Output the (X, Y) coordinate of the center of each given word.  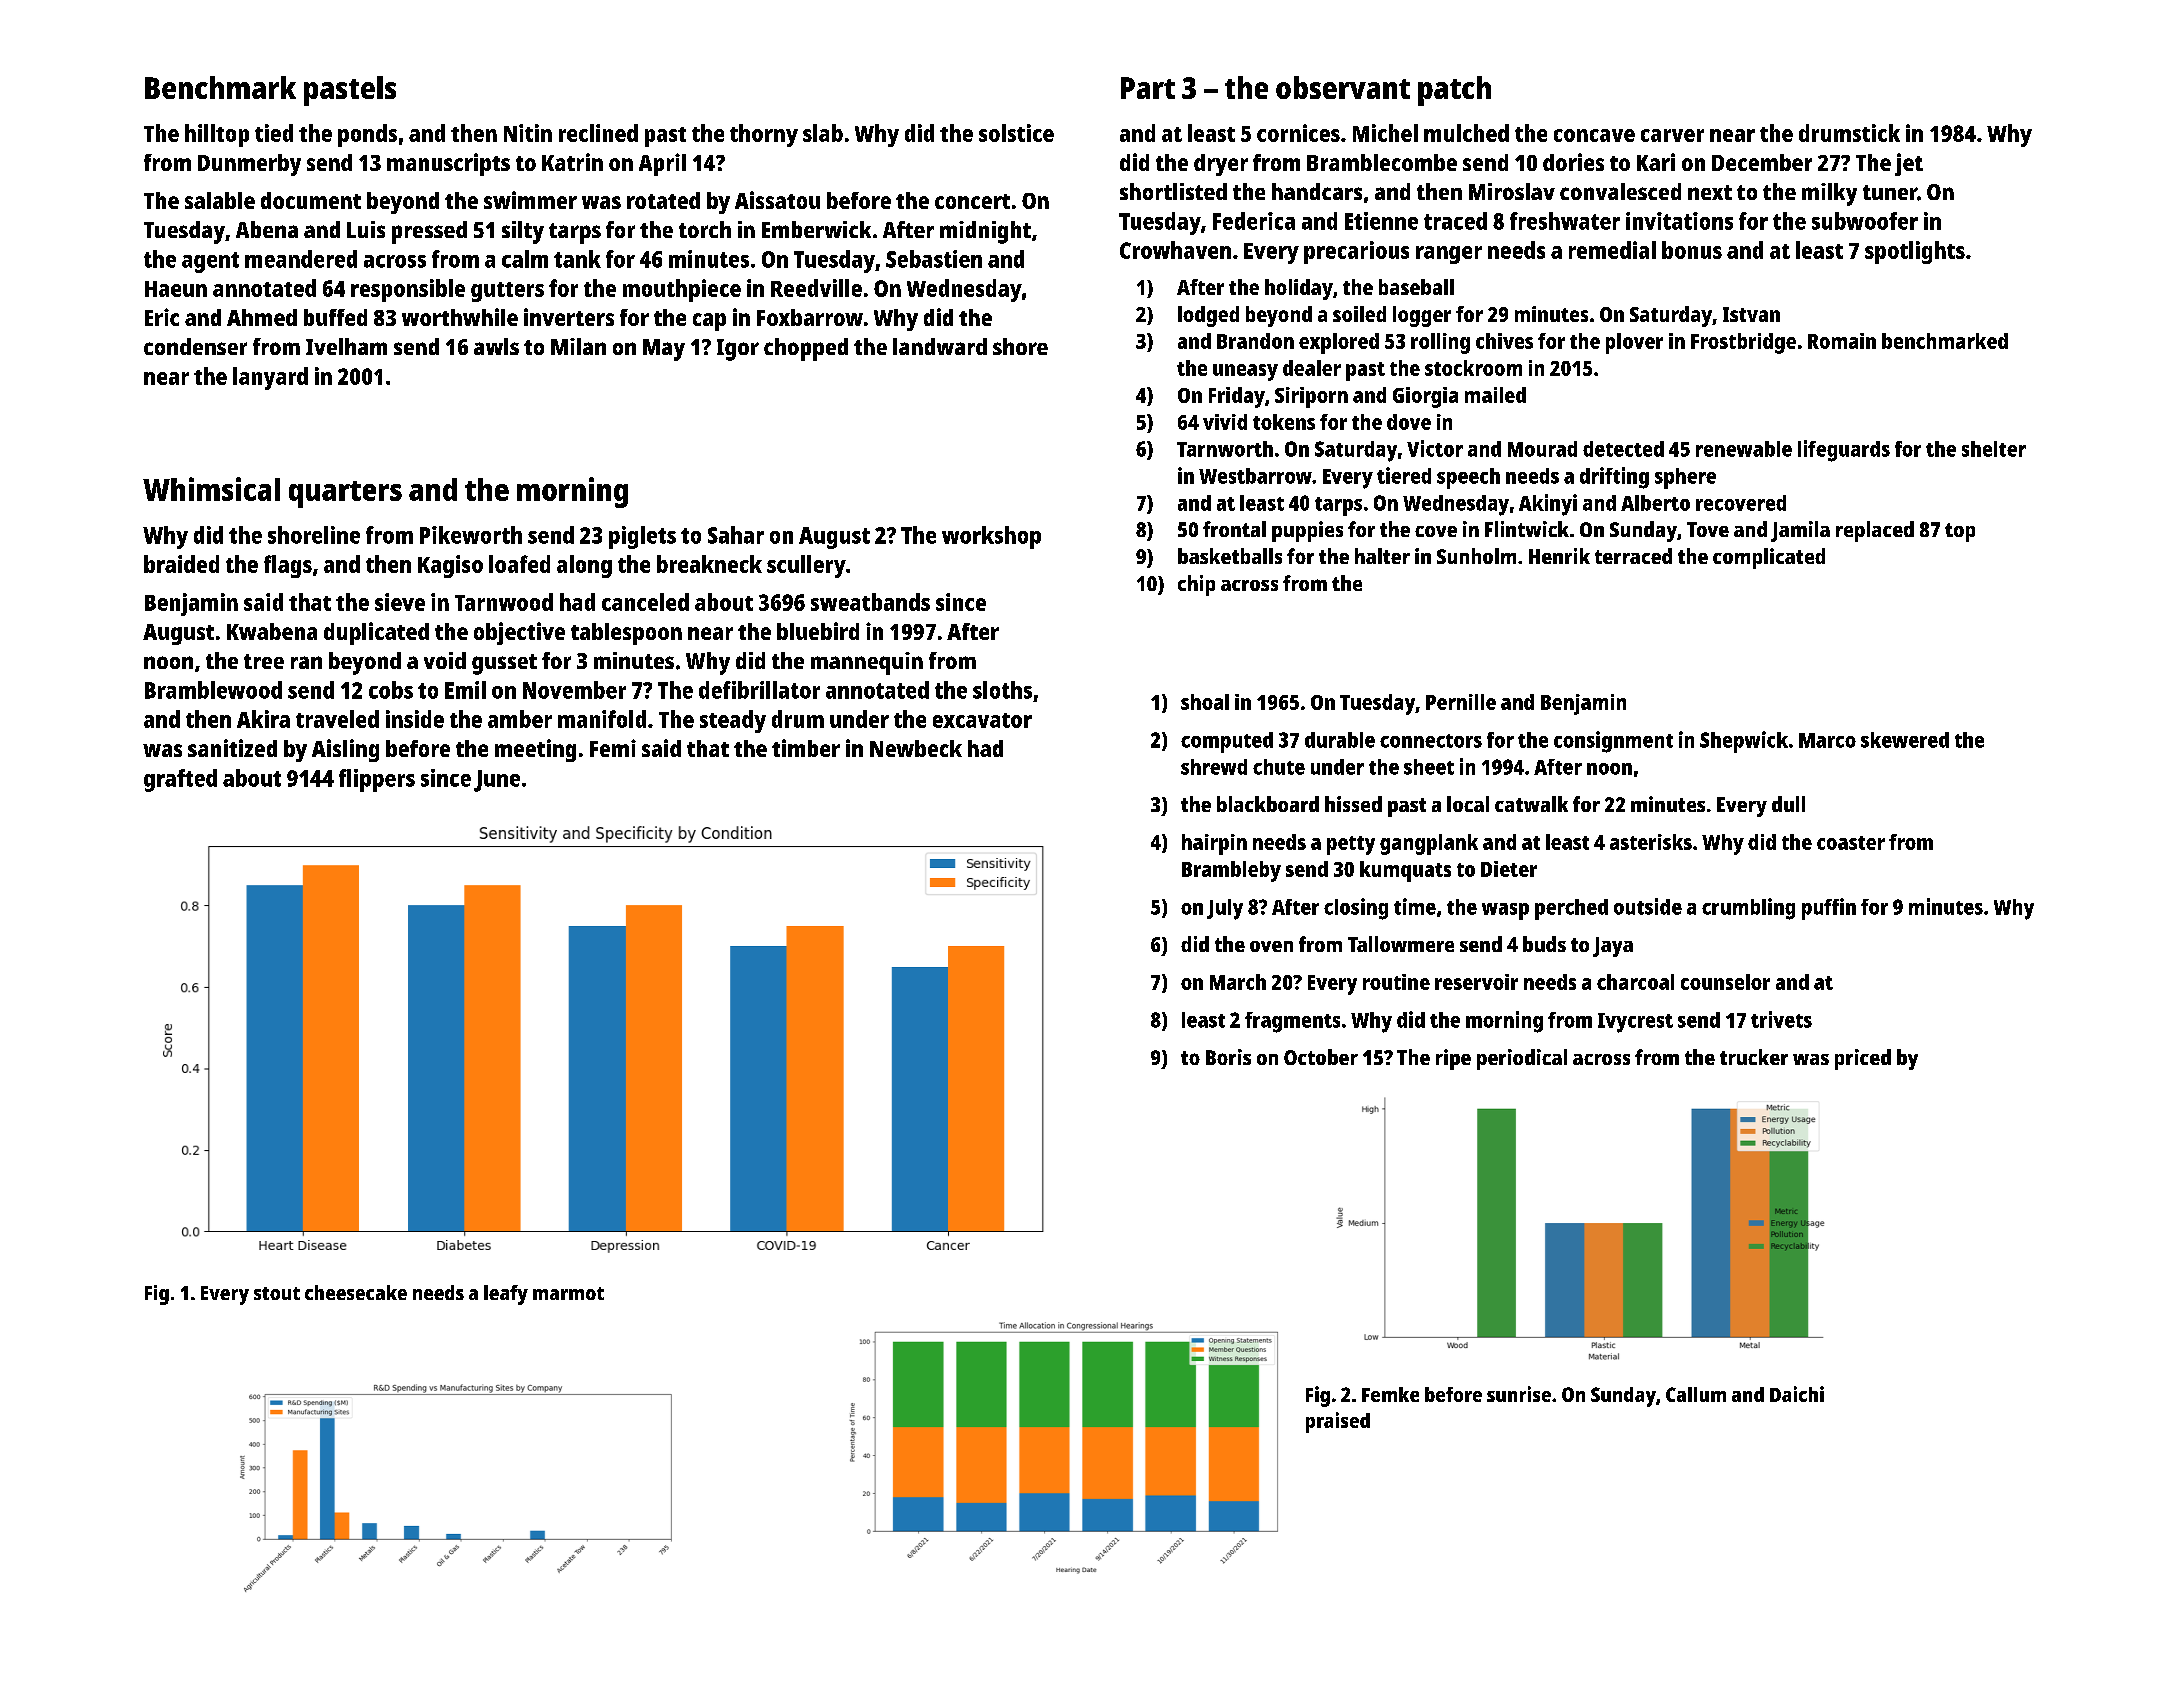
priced (1863, 1059)
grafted (180, 780)
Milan (578, 346)
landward (940, 346)
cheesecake (356, 1292)
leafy (506, 1295)
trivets (1781, 1019)
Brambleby (1231, 871)
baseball (1416, 287)
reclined (598, 133)
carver (1672, 135)
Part (1148, 88)
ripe (1453, 1059)
